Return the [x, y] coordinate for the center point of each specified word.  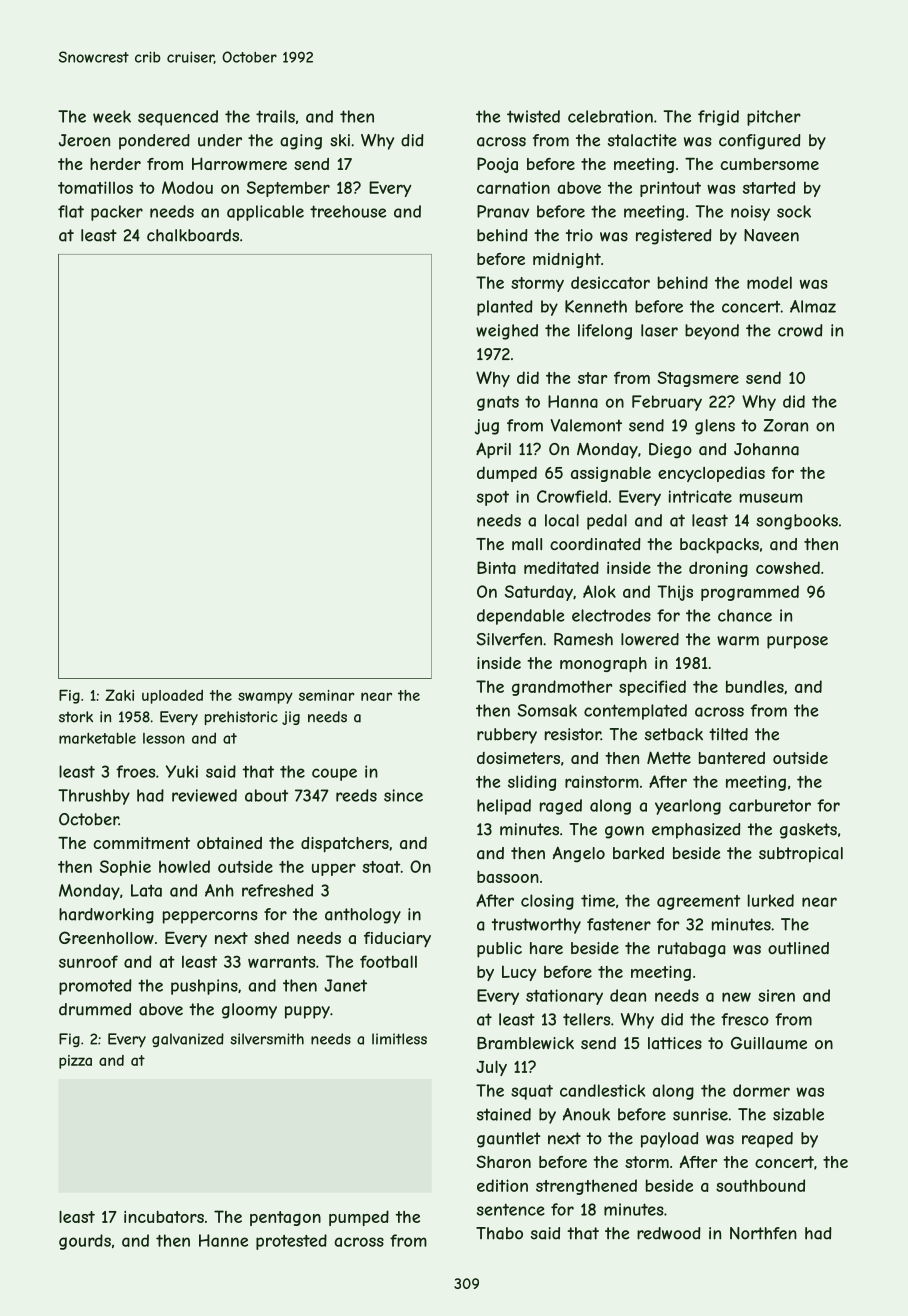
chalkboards [193, 235]
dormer [761, 1090]
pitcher [774, 118]
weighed [507, 332]
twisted [533, 116]
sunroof [88, 961]
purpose [797, 642]
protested [291, 1242]
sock [794, 211]
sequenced [178, 118]
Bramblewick [525, 1043]
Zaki [119, 695]
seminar [327, 695]
